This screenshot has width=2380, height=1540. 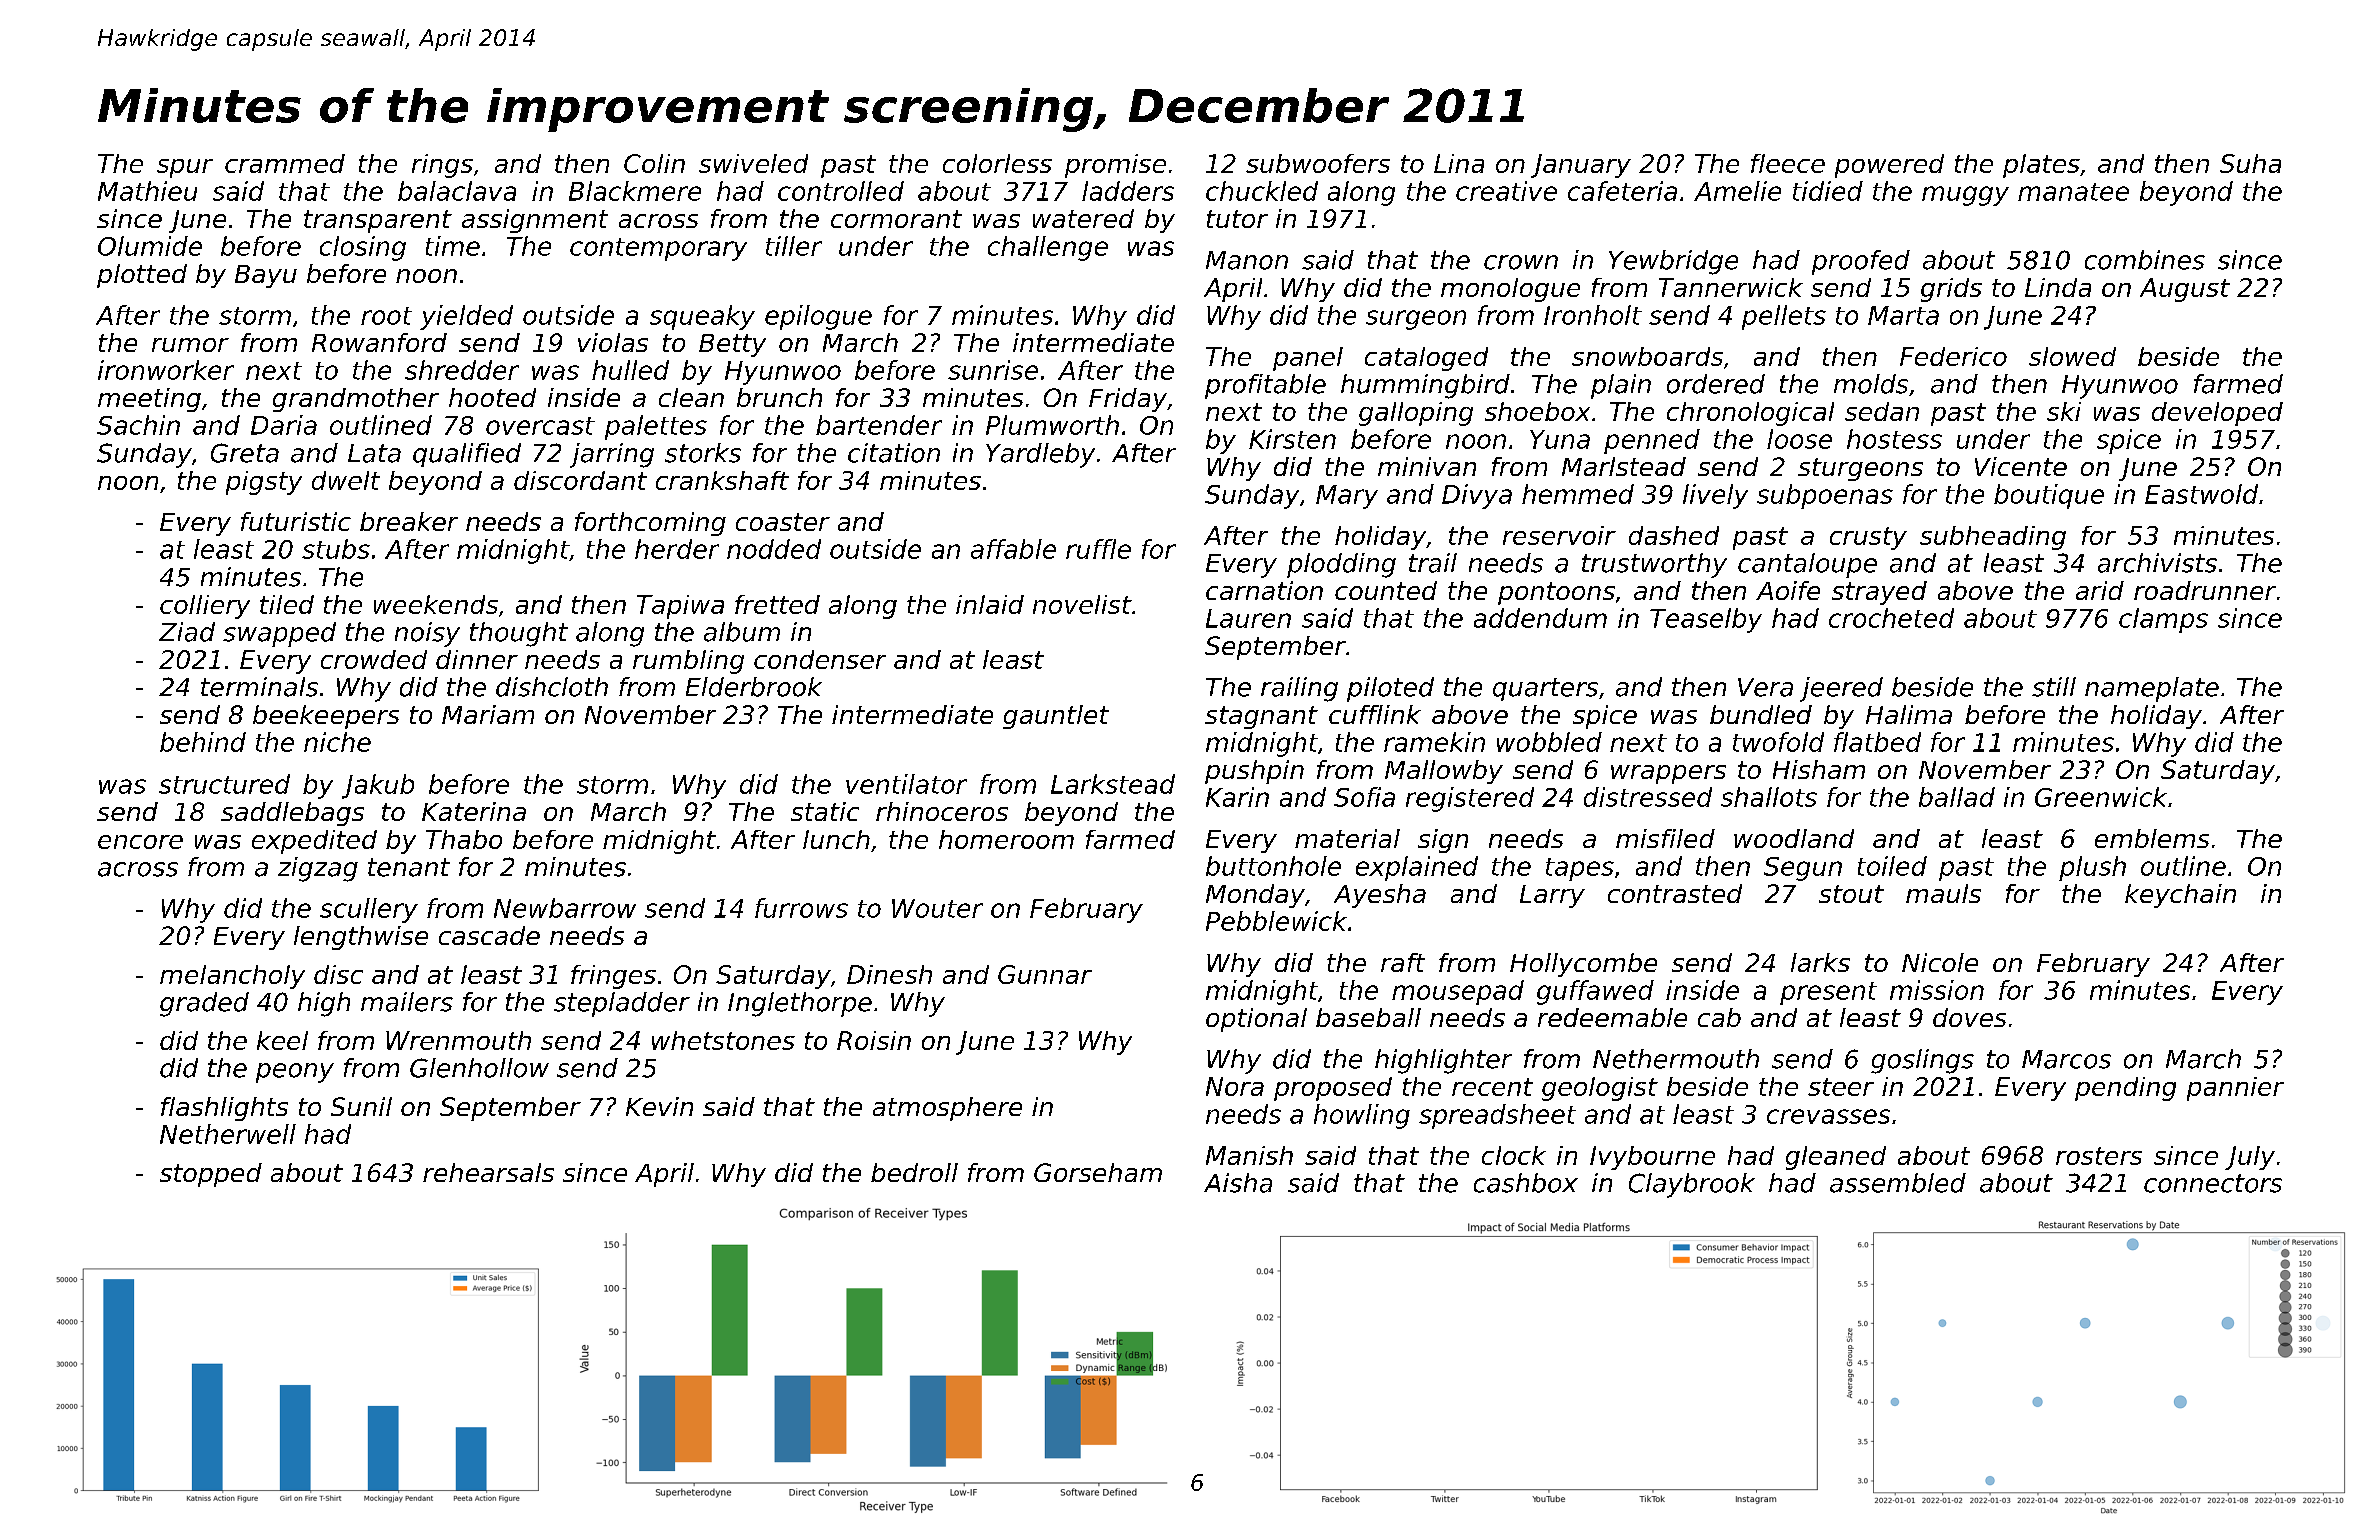 What do you see at coordinates (489, 935) in the screenshot?
I see `cascade` at bounding box center [489, 935].
